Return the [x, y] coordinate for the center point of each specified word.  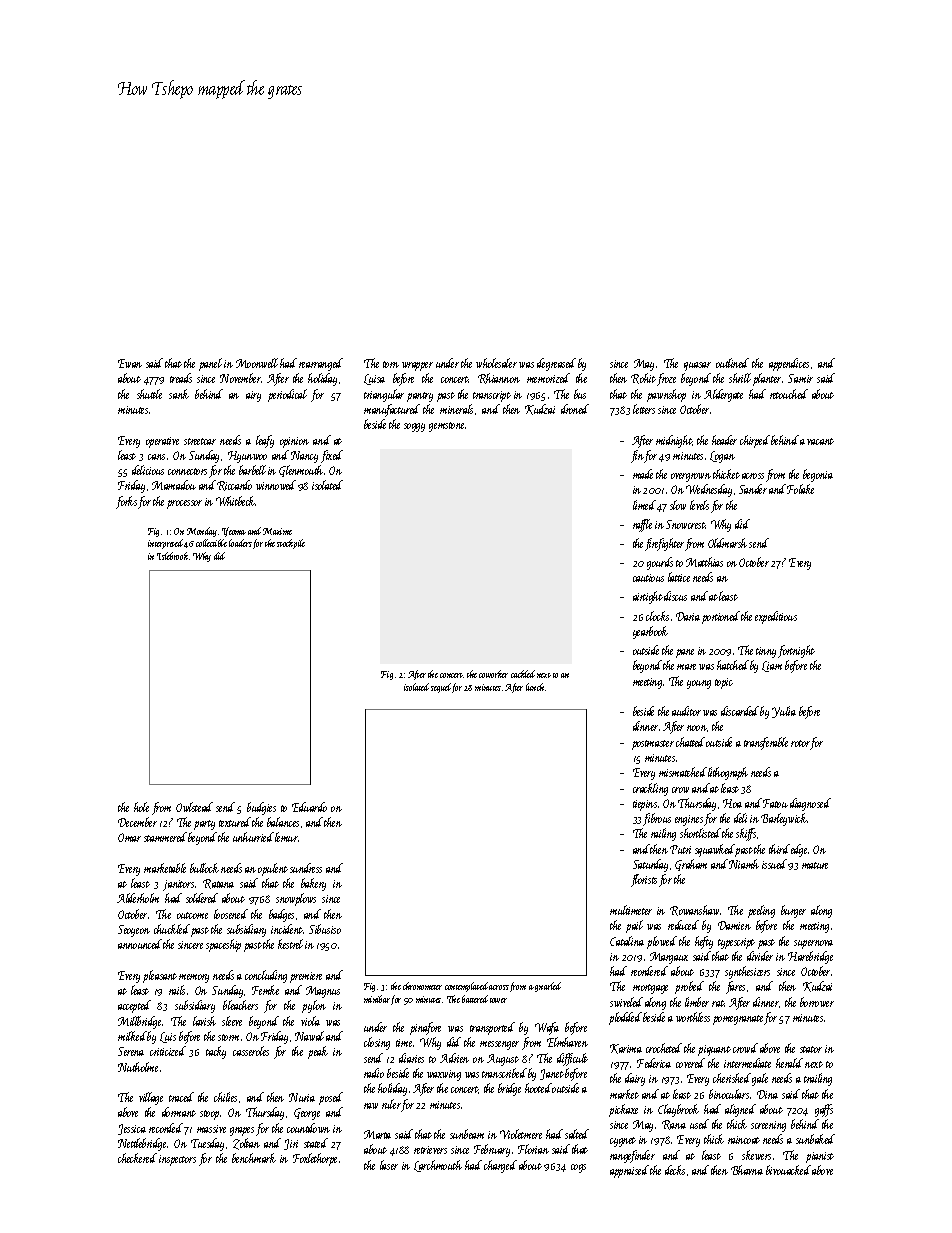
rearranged [321, 364]
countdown [308, 1128]
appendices [789, 364]
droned [575, 409]
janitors [178, 885]
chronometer [422, 986]
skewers [756, 1155]
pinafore [425, 1028]
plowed [662, 942]
